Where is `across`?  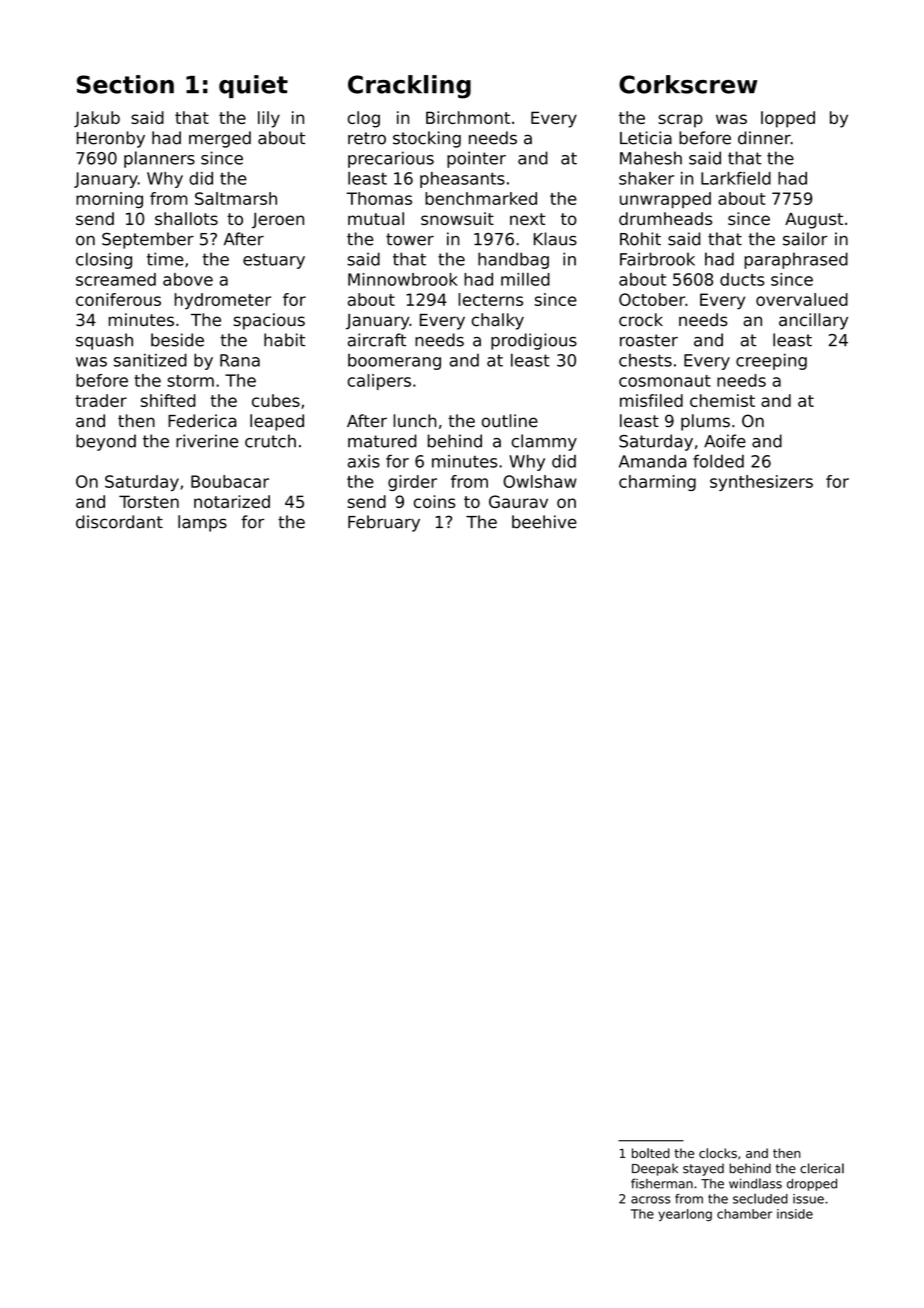 across is located at coordinates (651, 1200).
